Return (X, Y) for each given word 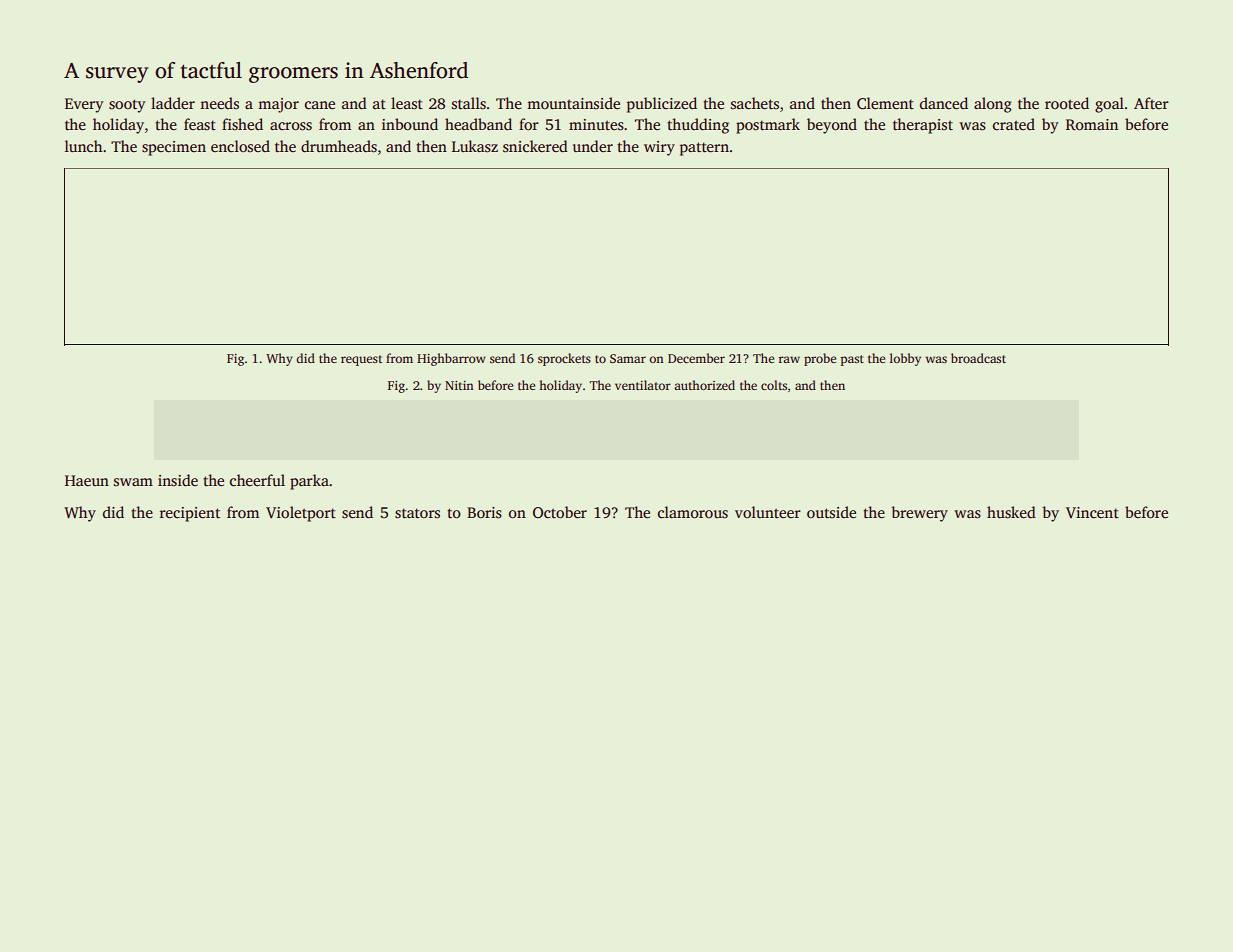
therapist (923, 126)
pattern (704, 149)
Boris (484, 513)
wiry (659, 148)
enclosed (240, 146)
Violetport (301, 514)
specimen (174, 148)
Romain (1092, 124)
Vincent (1092, 512)
